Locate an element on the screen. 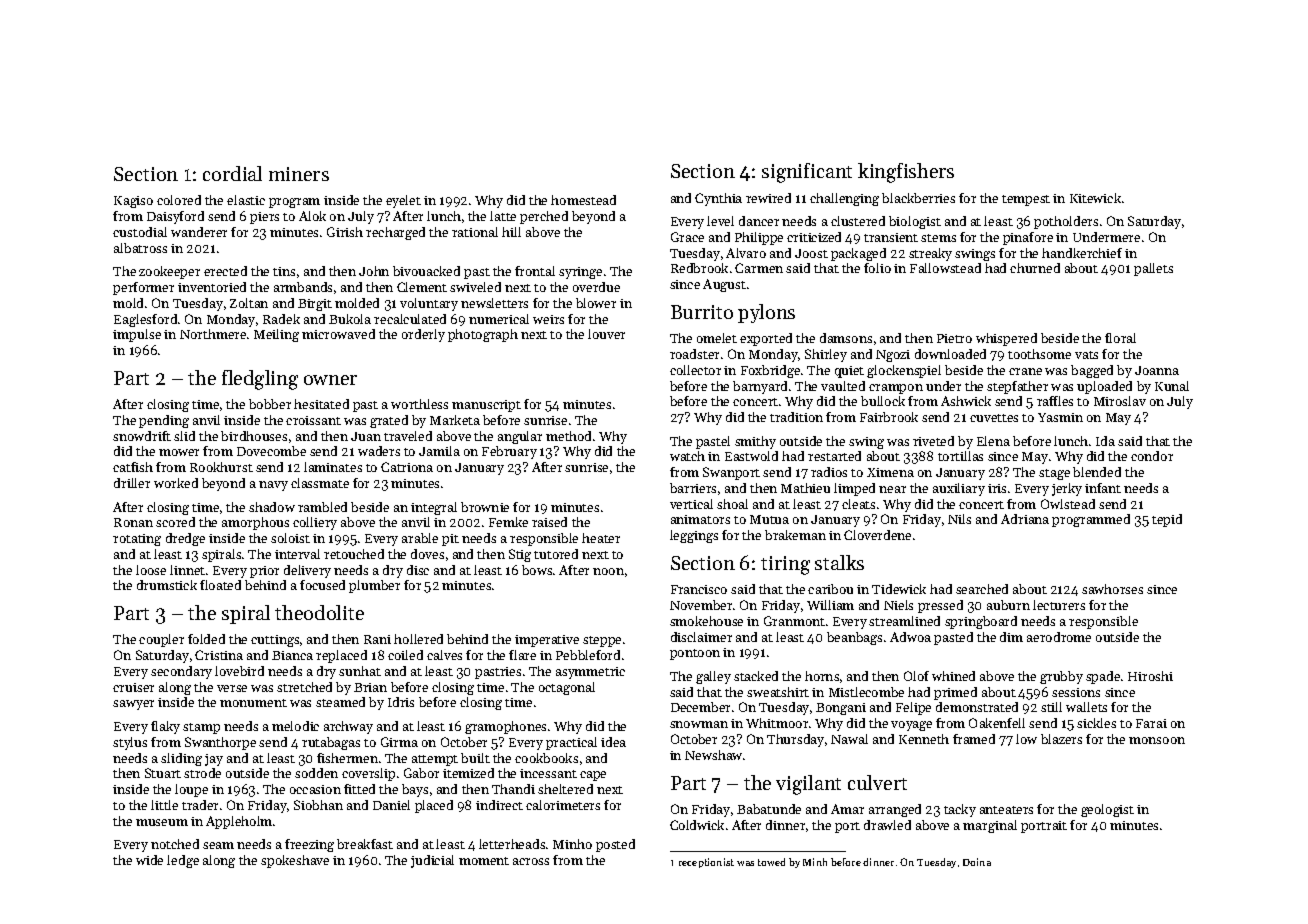 This screenshot has width=1308, height=924. cordial is located at coordinates (232, 173).
